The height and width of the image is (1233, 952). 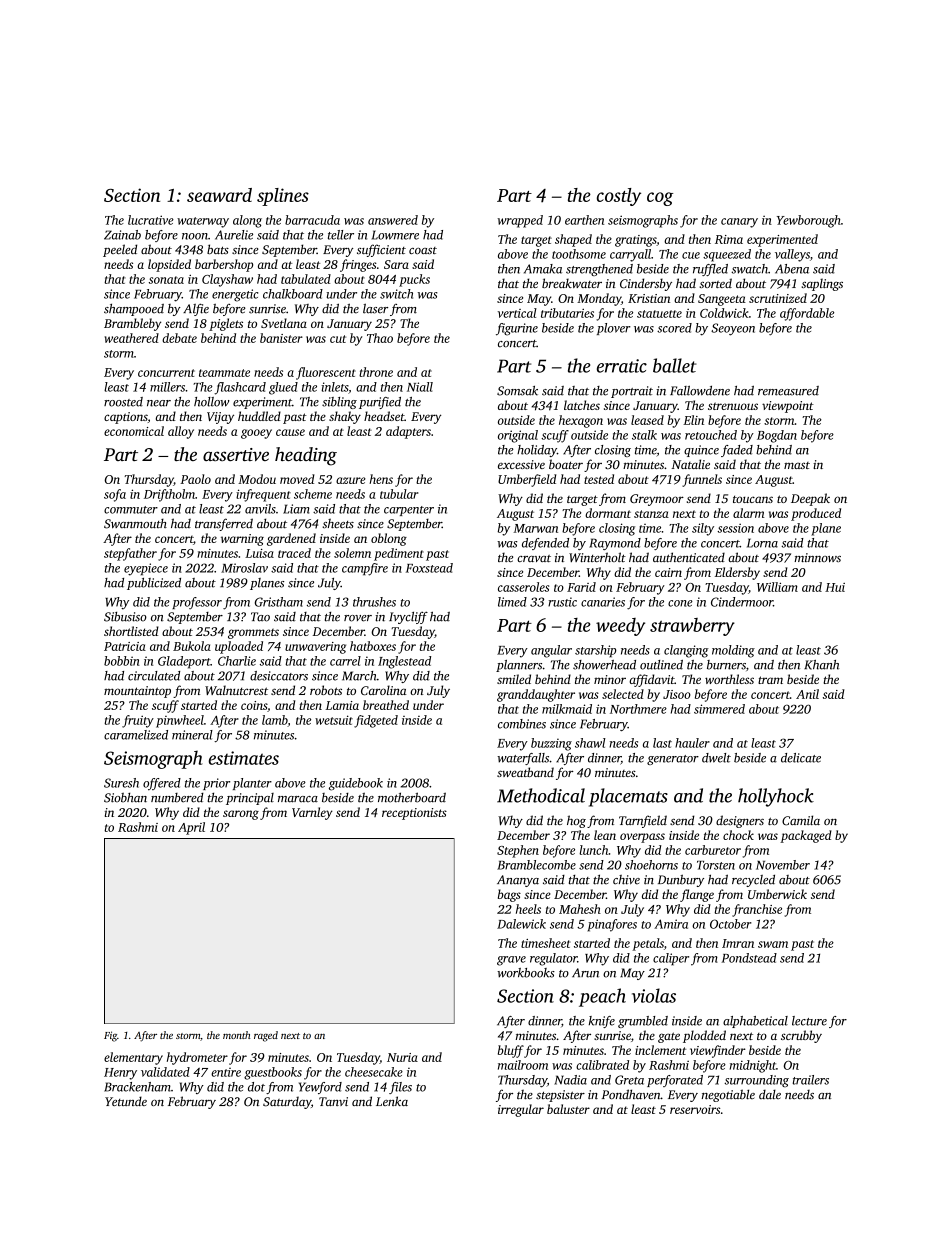 What do you see at coordinates (402, 1057) in the image?
I see `Nuria` at bounding box center [402, 1057].
